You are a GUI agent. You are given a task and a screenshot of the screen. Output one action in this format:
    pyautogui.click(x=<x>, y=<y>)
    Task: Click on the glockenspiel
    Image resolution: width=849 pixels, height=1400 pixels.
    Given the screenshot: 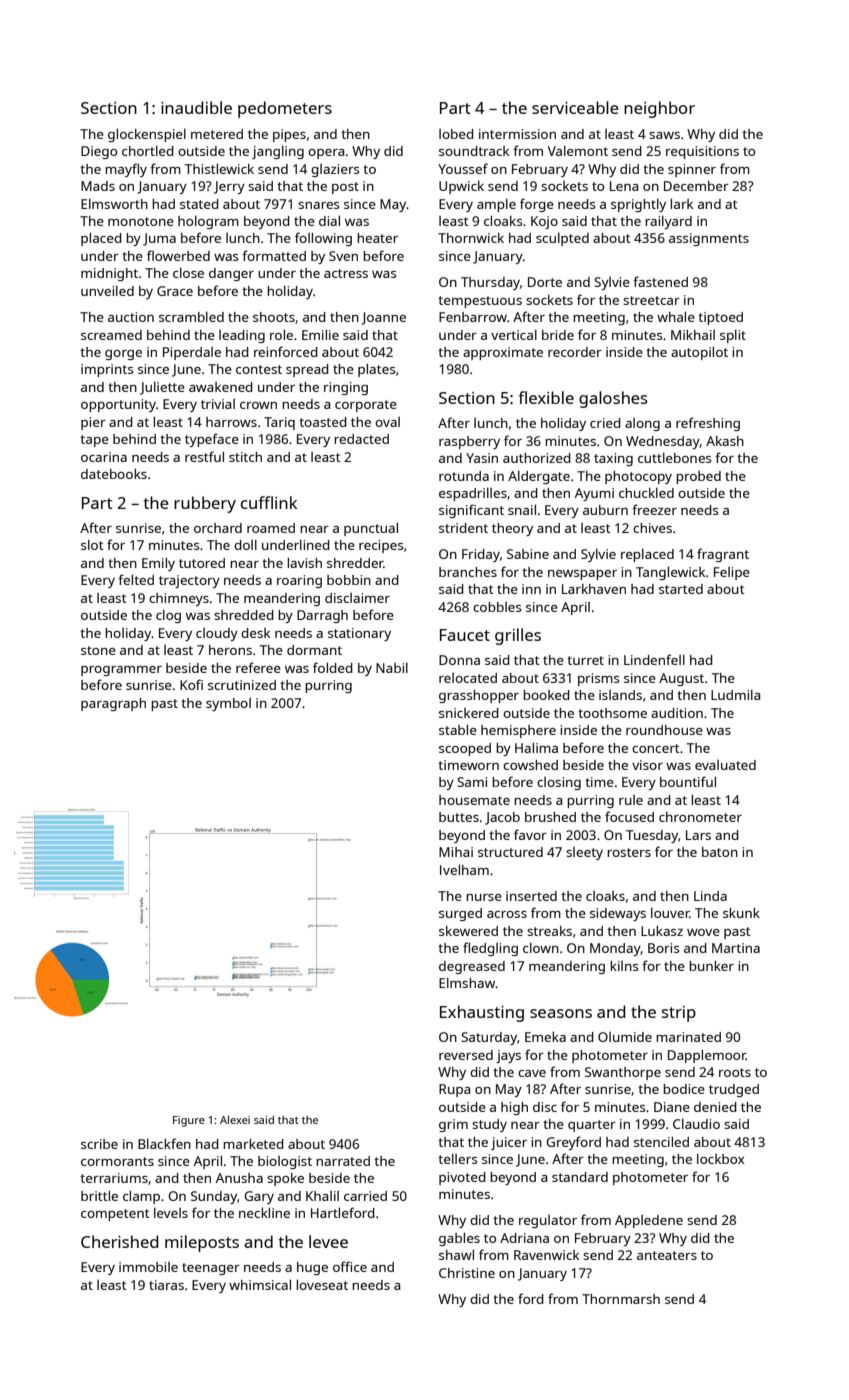 What is the action you would take?
    pyautogui.click(x=147, y=135)
